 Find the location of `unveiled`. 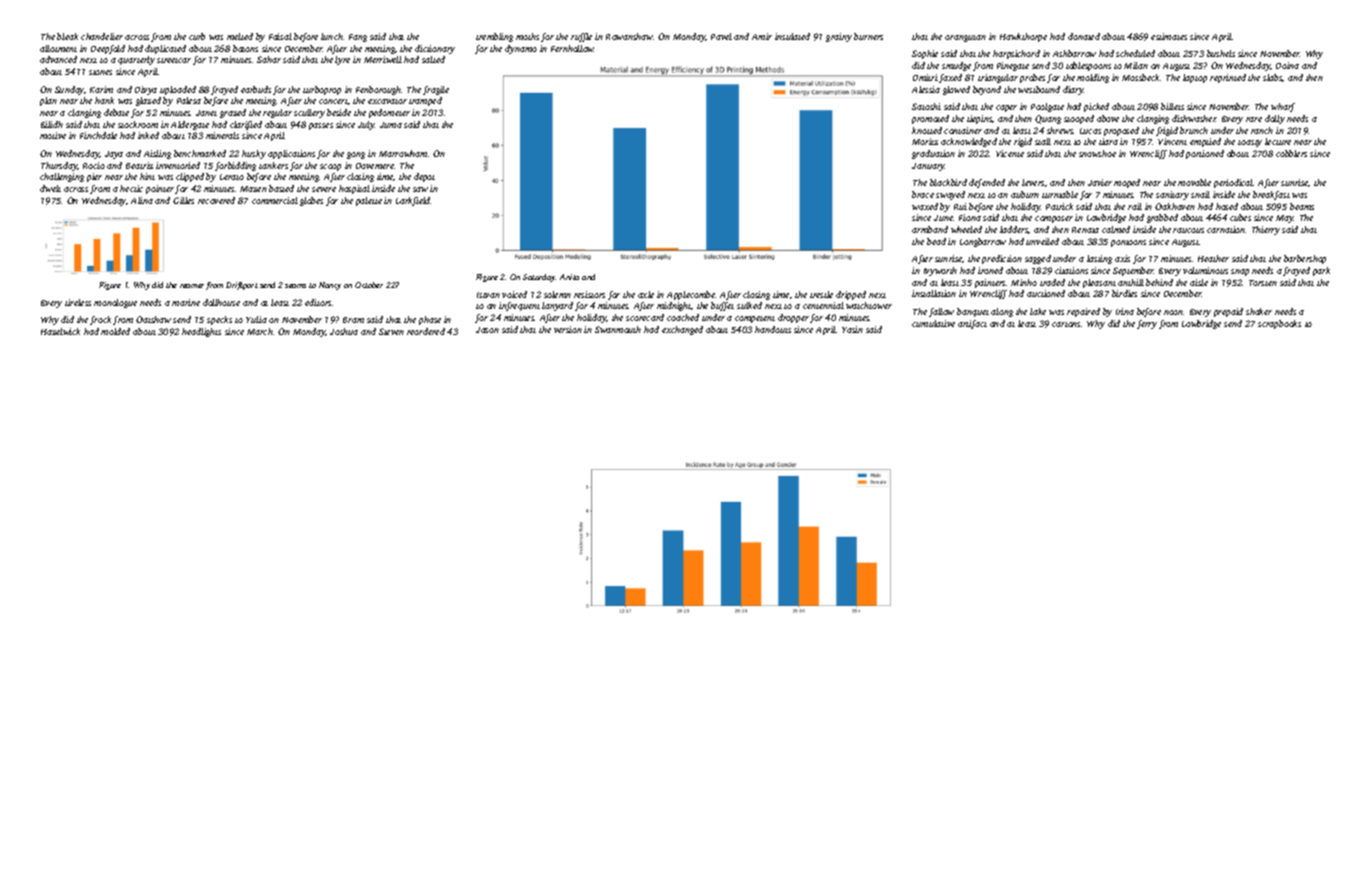

unveiled is located at coordinates (1042, 241).
